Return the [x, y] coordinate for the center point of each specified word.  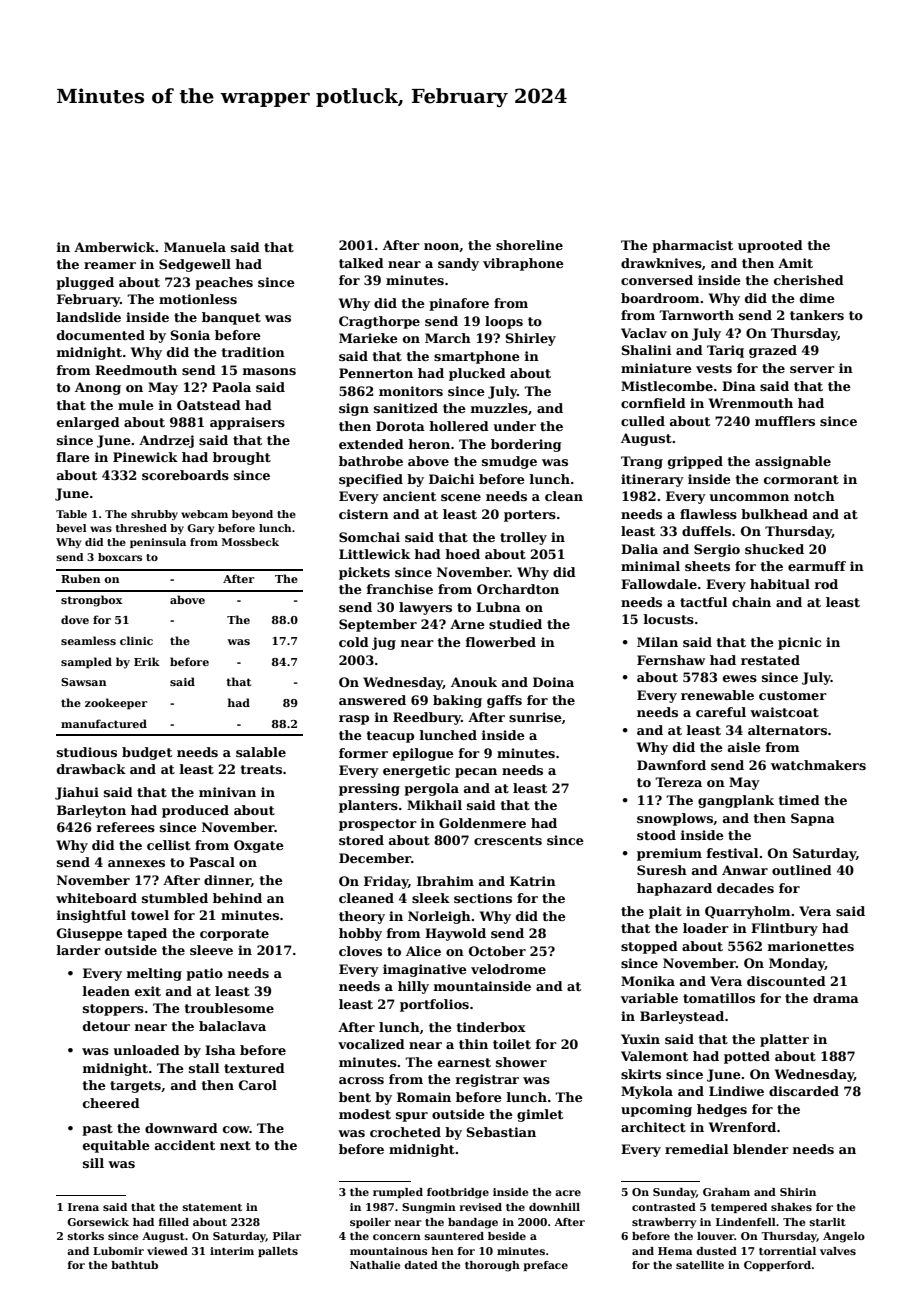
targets [135, 1087]
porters [530, 516]
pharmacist [692, 246]
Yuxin [640, 1039]
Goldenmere [482, 823]
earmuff [817, 566]
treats [261, 769]
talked [361, 263]
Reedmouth [136, 370]
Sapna [813, 819]
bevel [71, 528]
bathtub [134, 1265]
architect [653, 1127]
